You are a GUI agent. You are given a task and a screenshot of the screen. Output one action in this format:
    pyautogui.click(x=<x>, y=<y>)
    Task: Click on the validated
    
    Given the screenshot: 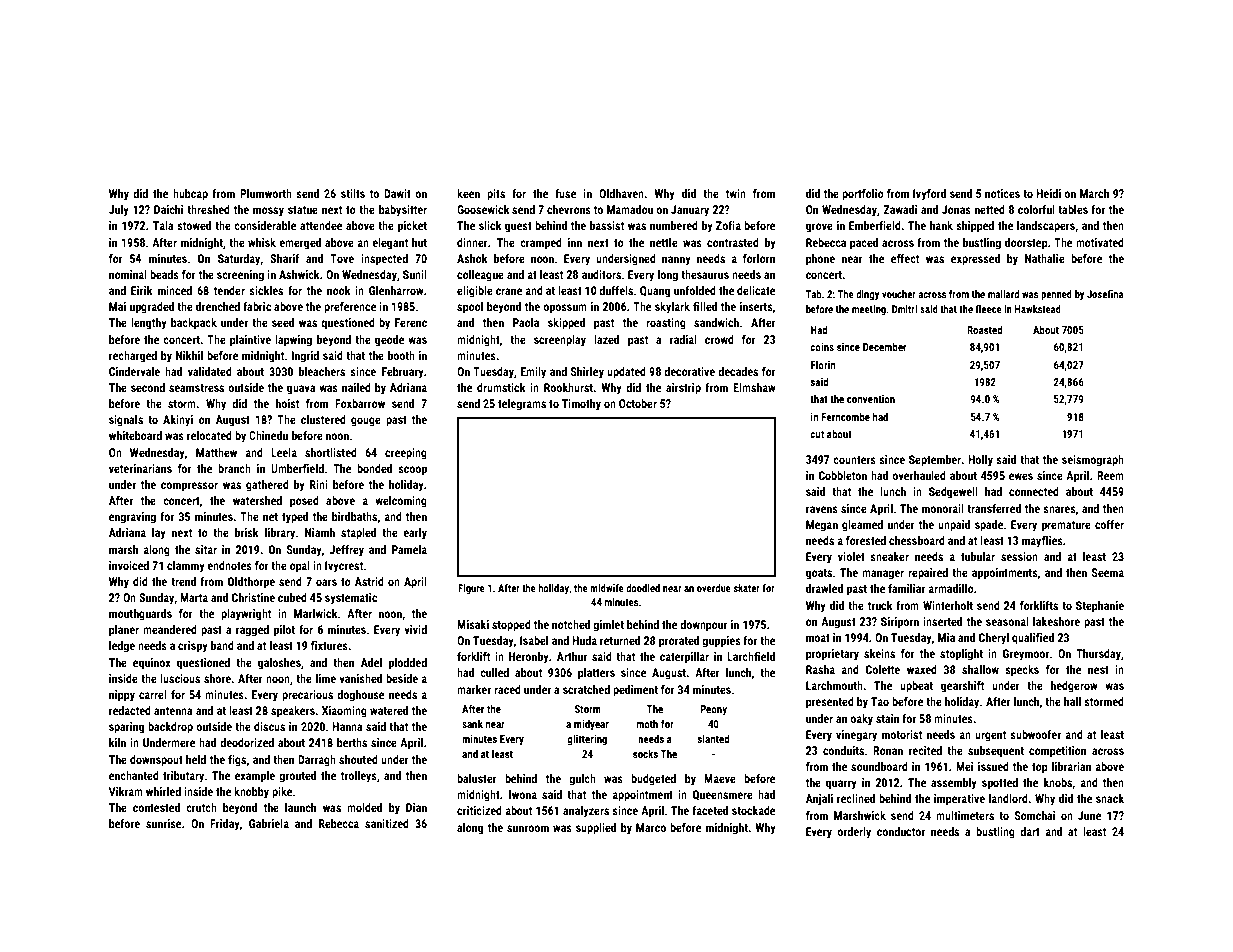 What is the action you would take?
    pyautogui.click(x=210, y=371)
